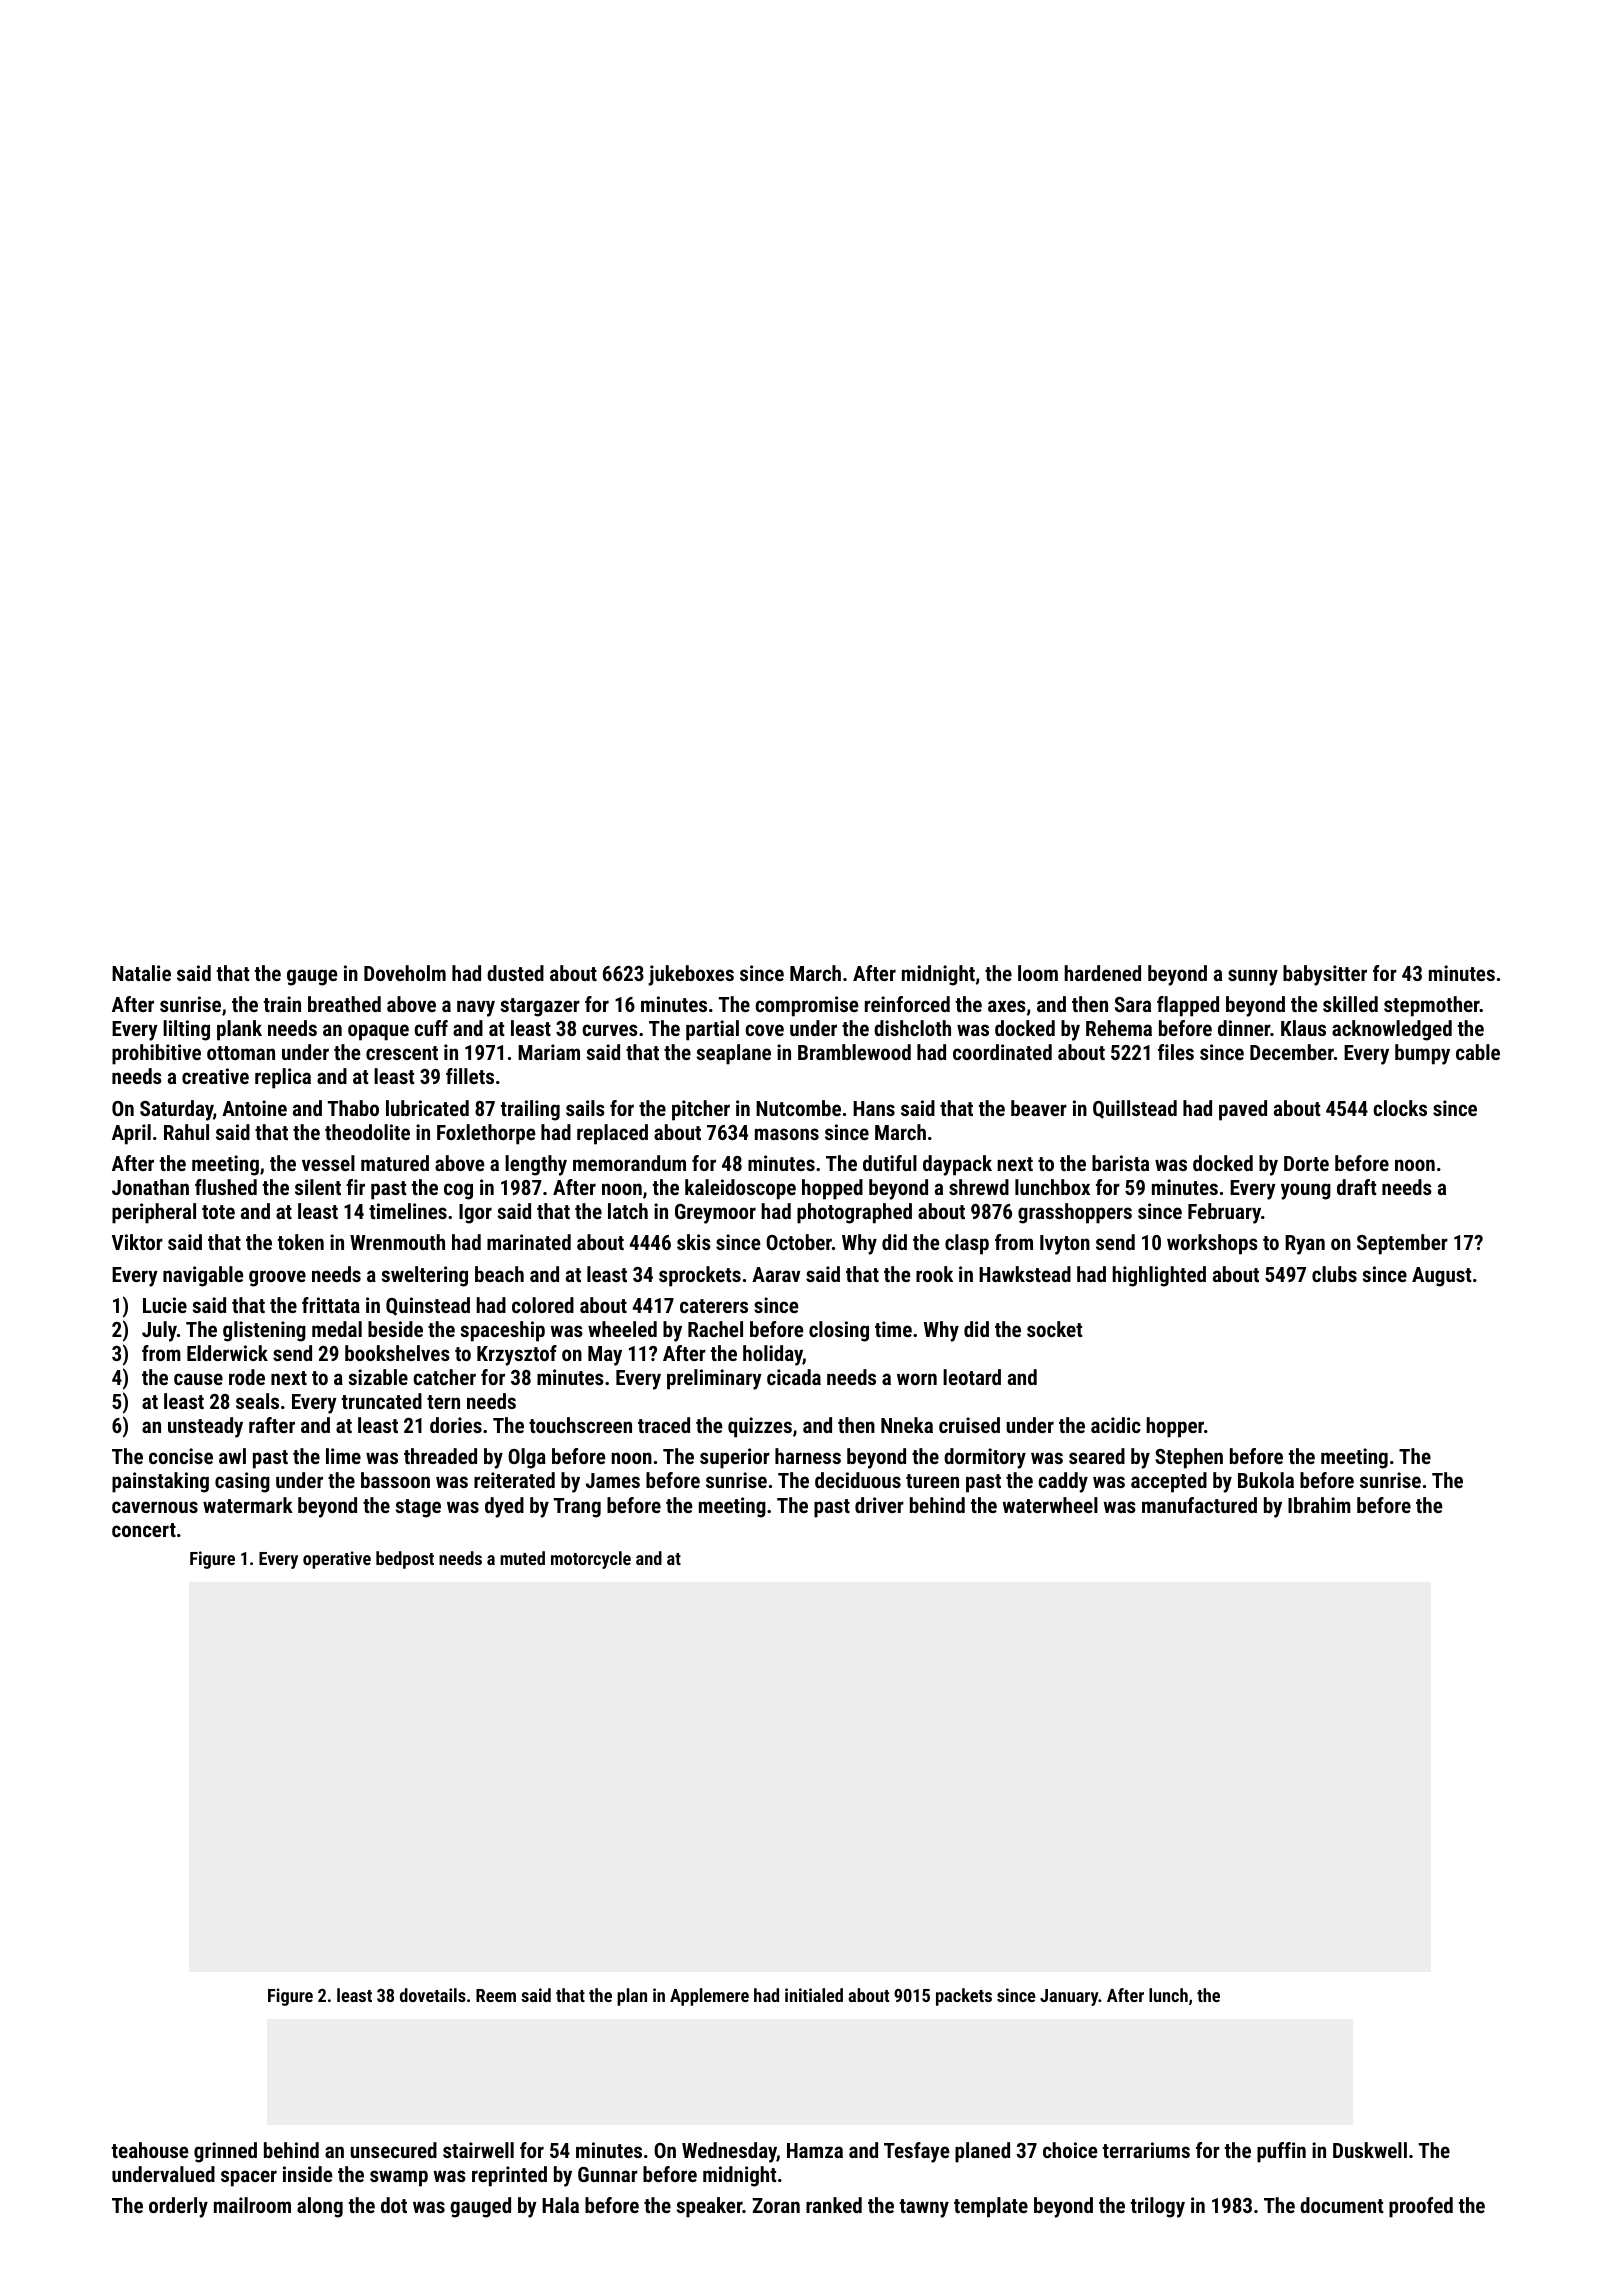  What do you see at coordinates (165, 1305) in the page?
I see `Lucie` at bounding box center [165, 1305].
